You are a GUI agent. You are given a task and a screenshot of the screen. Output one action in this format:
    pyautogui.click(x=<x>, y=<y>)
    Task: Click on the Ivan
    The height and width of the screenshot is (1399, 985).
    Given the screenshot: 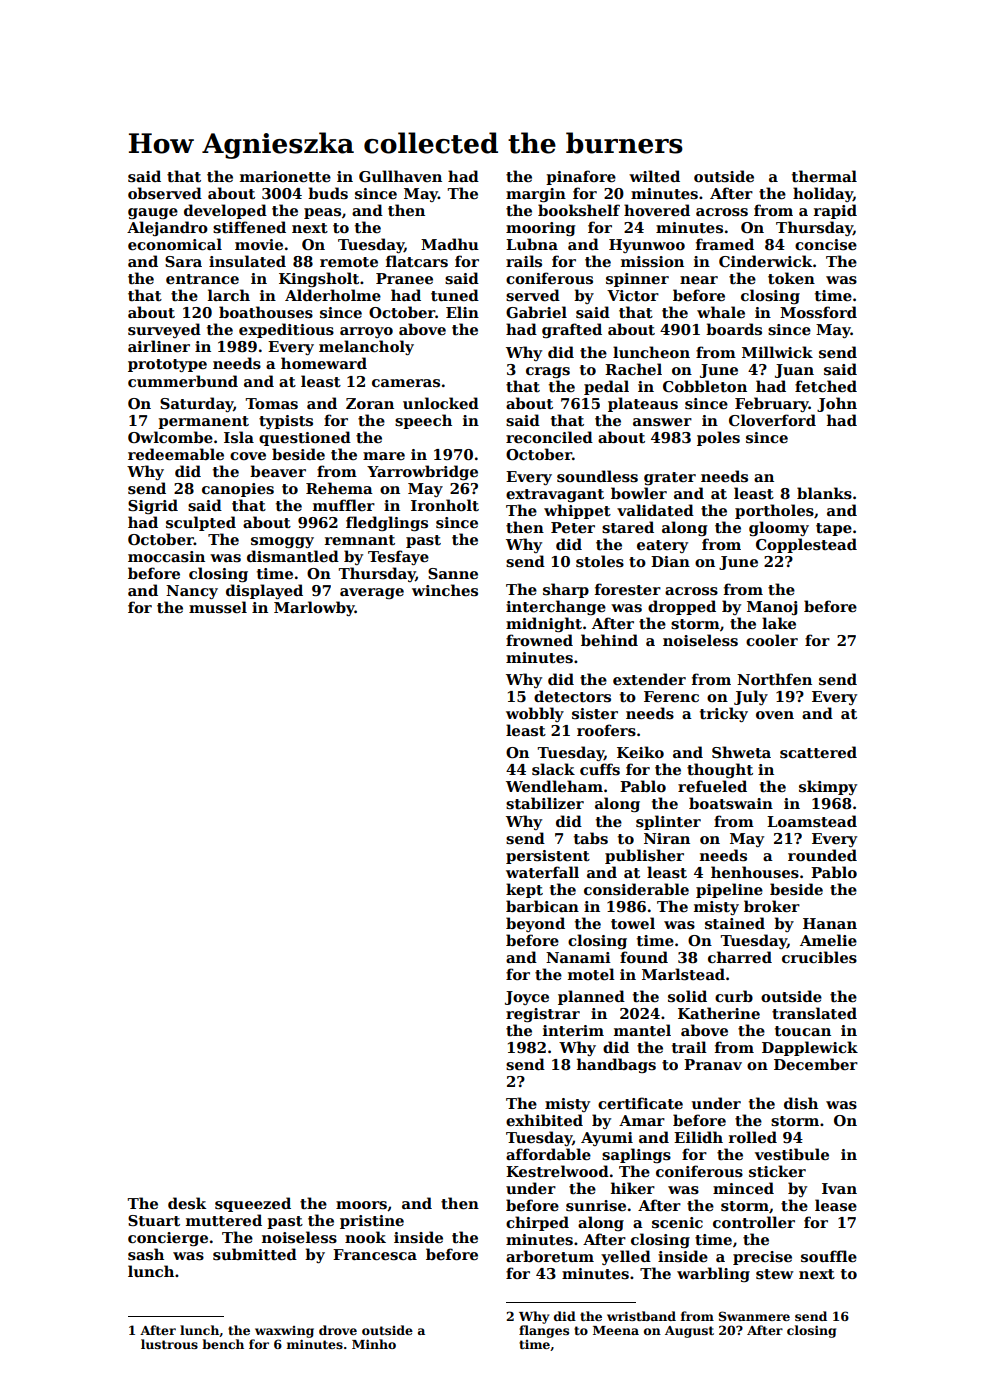 What is the action you would take?
    pyautogui.click(x=839, y=1188)
